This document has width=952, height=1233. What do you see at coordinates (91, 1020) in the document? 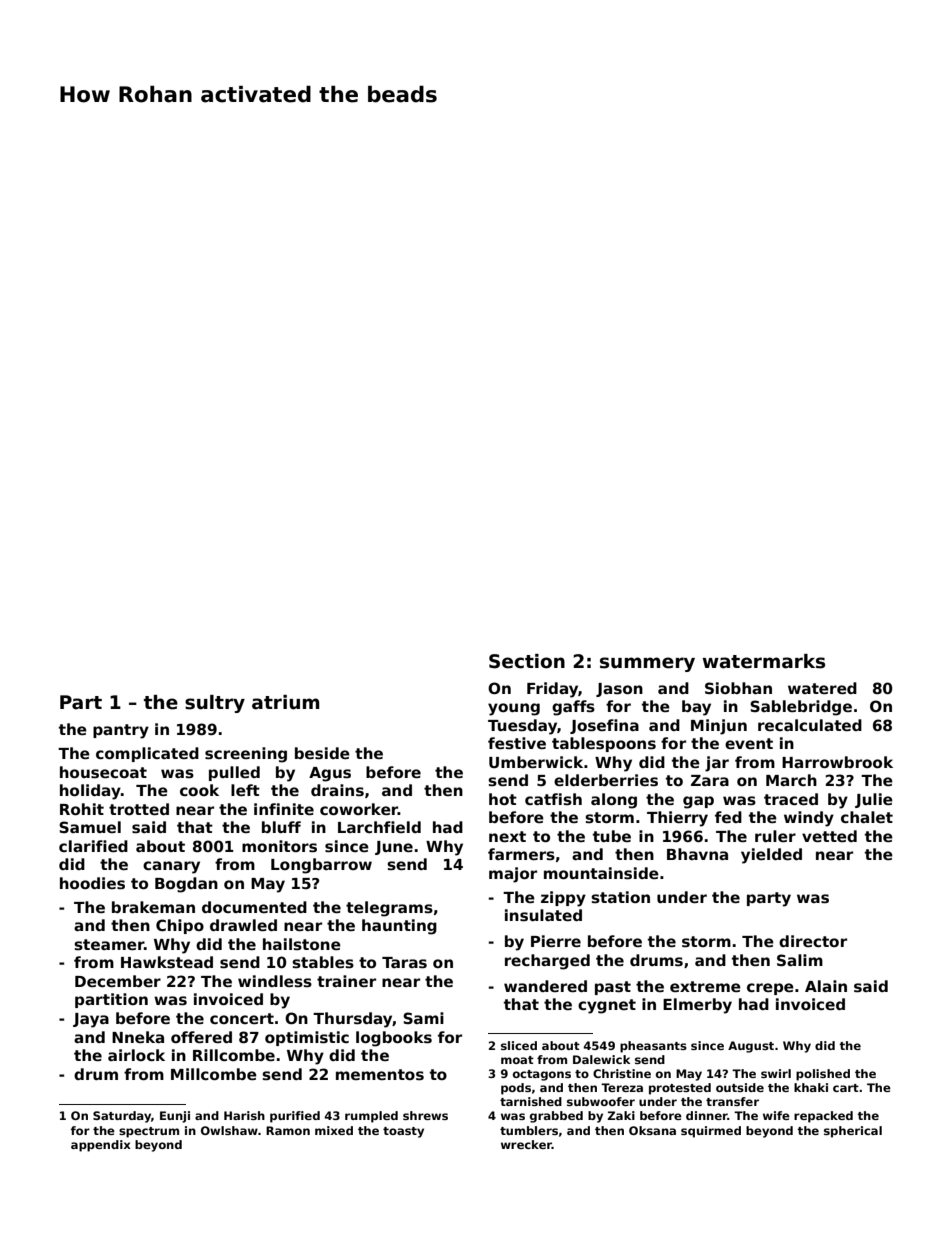
I see `Jaya` at bounding box center [91, 1020].
